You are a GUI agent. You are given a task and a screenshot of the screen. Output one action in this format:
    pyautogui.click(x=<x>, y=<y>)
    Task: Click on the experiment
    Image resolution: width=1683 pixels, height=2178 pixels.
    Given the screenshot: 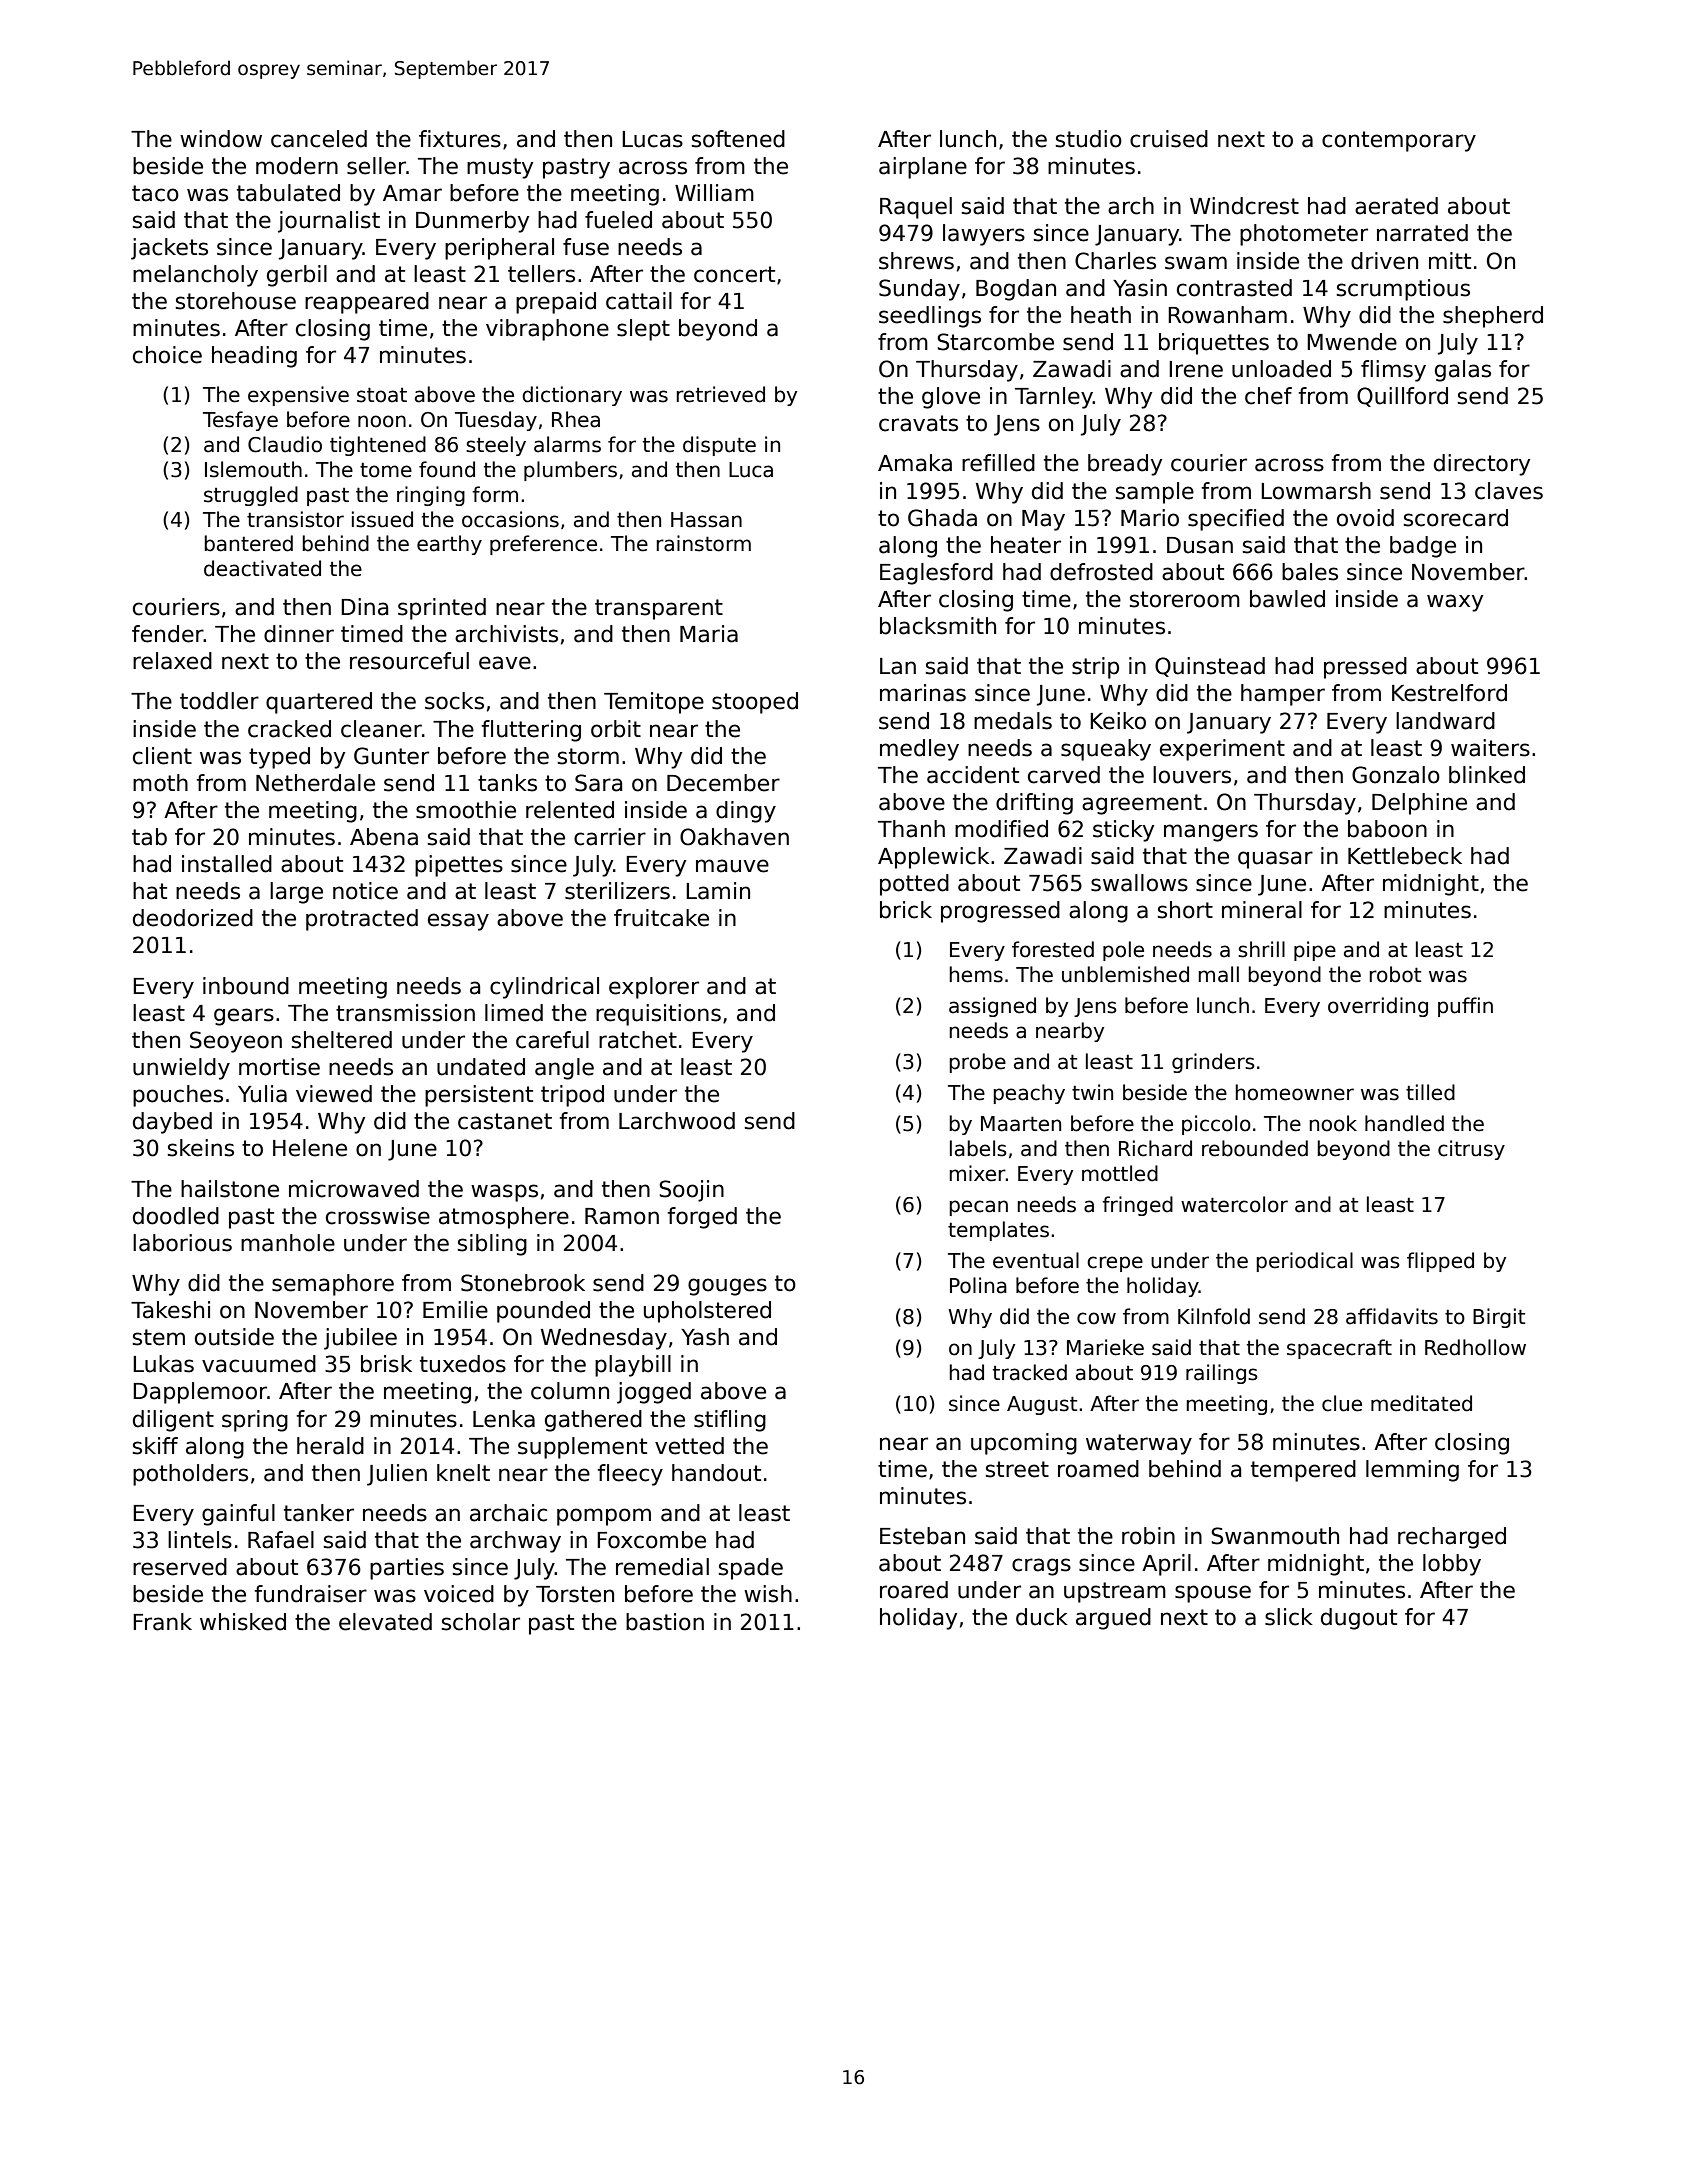 What is the action you would take?
    pyautogui.click(x=1222, y=750)
